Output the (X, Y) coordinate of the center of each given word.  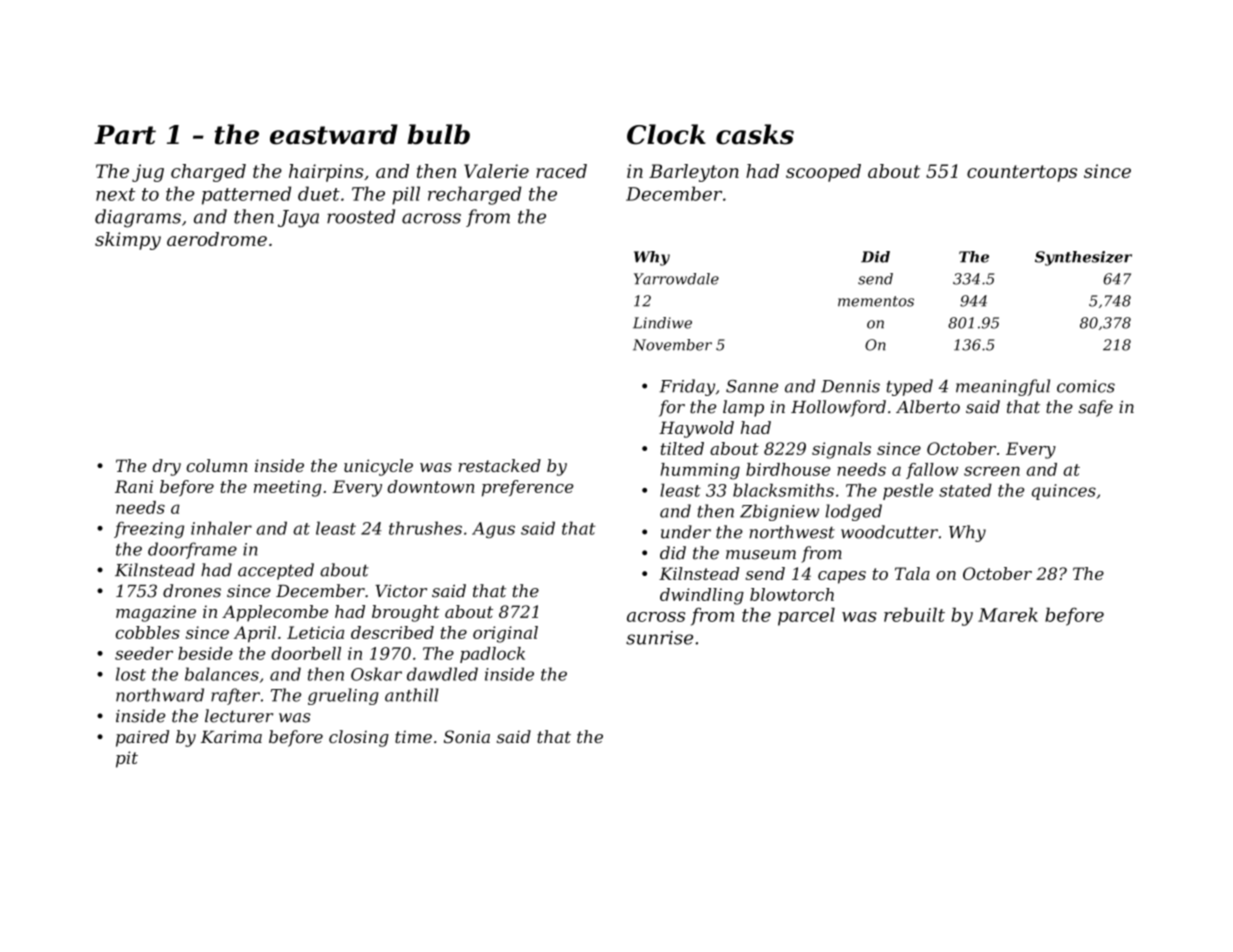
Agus (493, 530)
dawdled (442, 674)
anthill (412, 695)
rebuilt (914, 614)
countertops (1022, 173)
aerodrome (217, 239)
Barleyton (694, 173)
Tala (912, 573)
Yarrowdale (676, 279)
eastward (334, 134)
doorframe (192, 550)
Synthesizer (1083, 258)
